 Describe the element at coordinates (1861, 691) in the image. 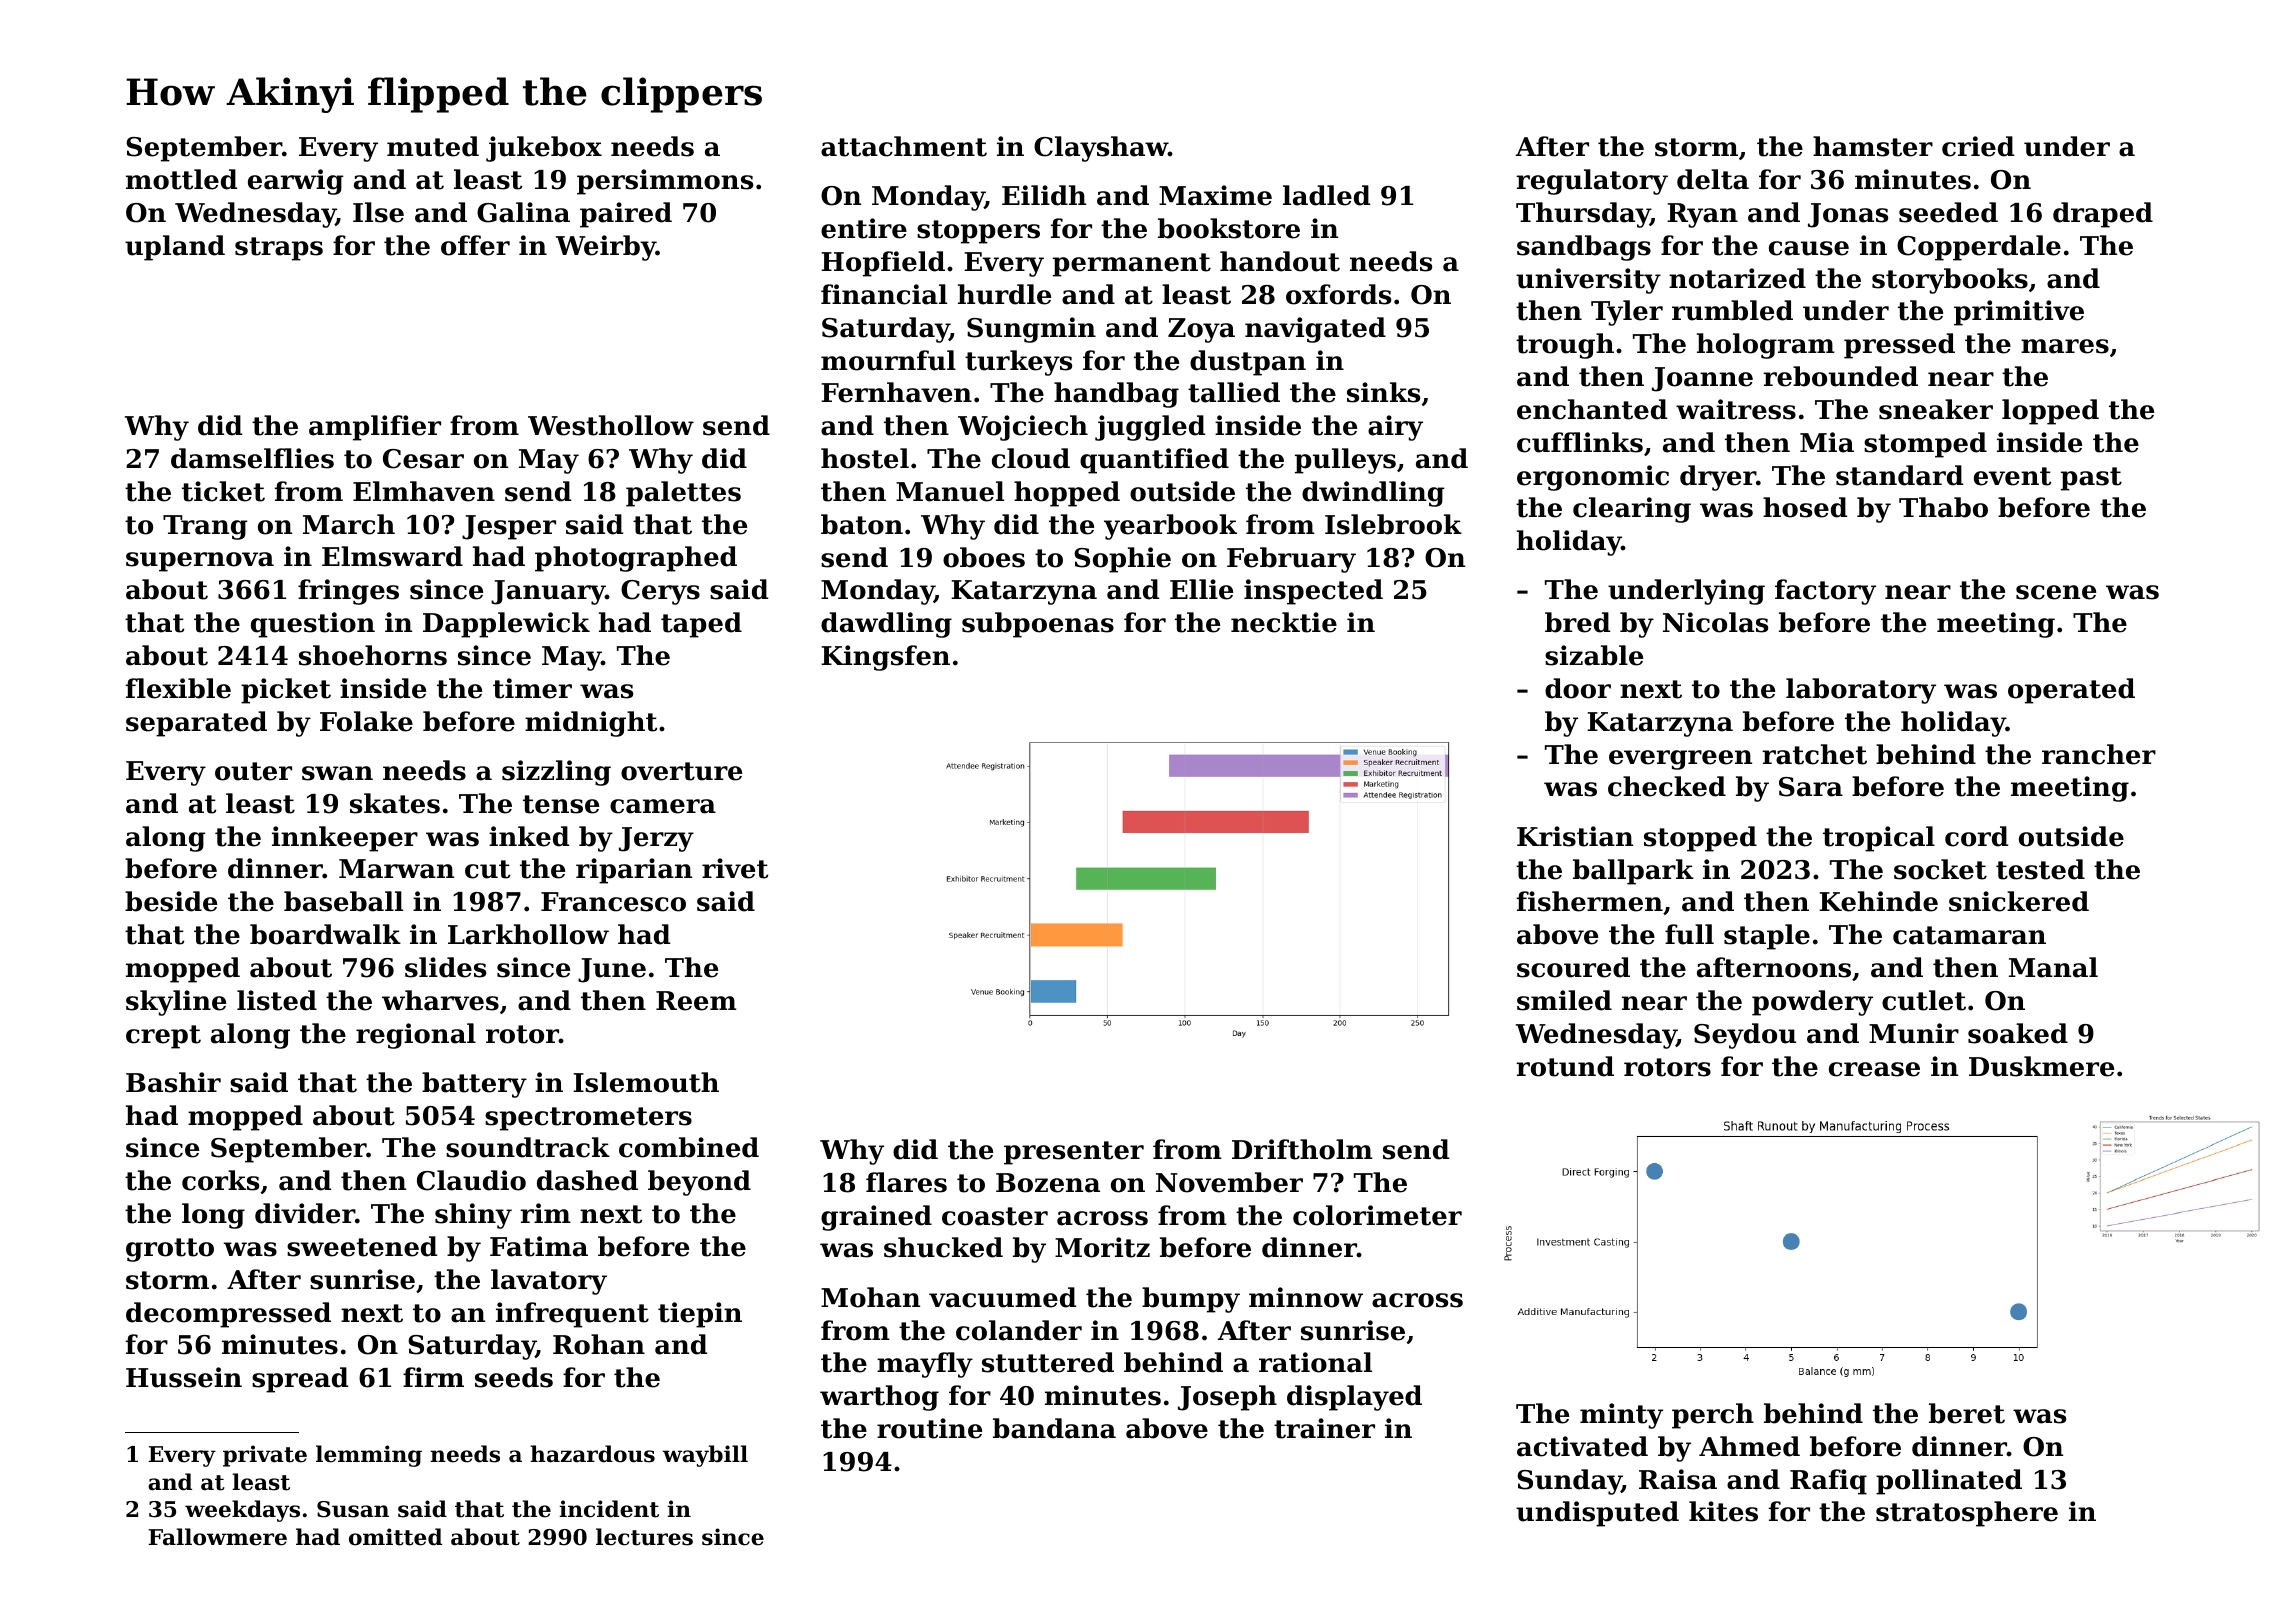

I see `laboratory` at that location.
